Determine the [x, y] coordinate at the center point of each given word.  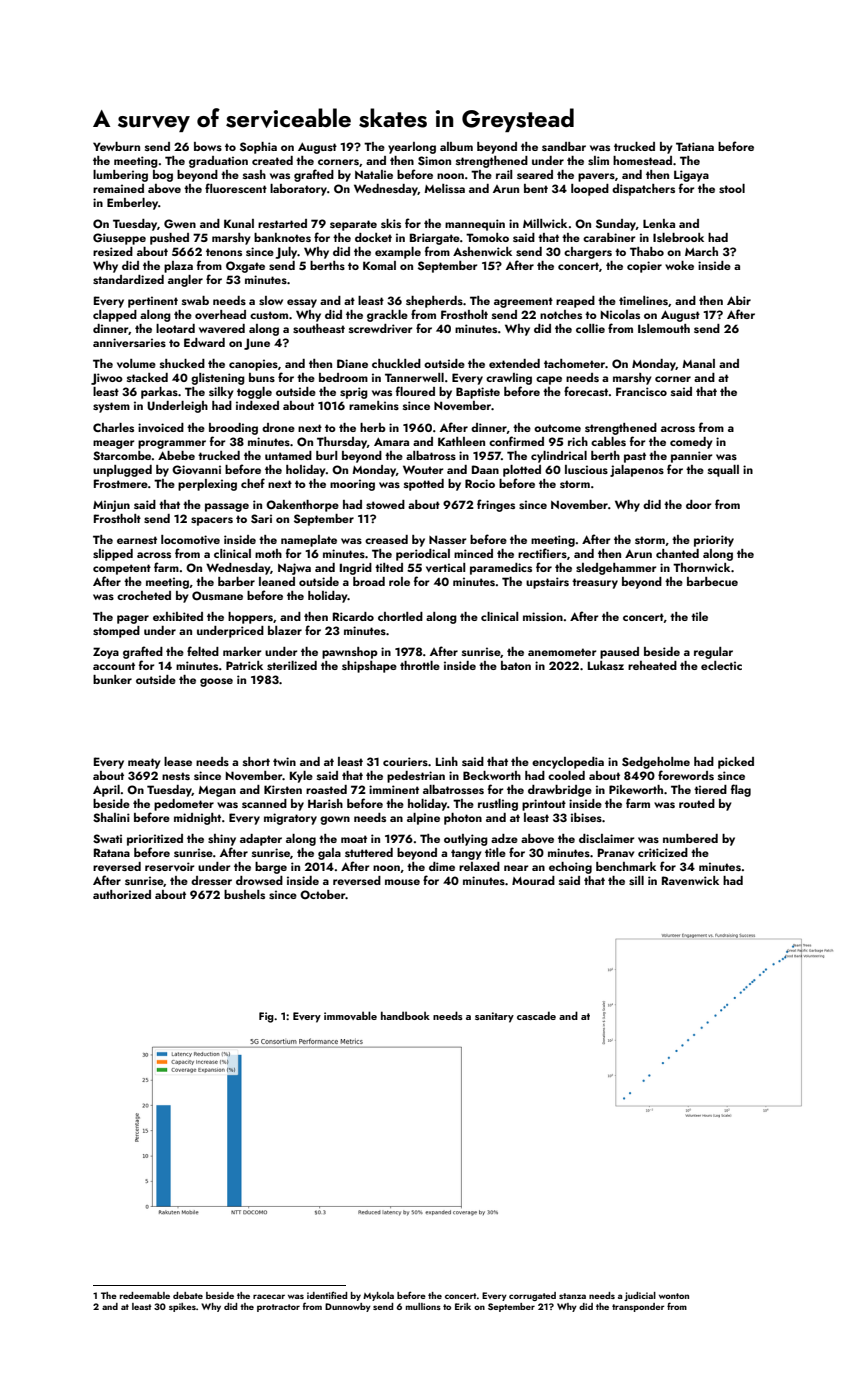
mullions [423, 1306]
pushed [169, 239]
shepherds [434, 302]
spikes [182, 1307]
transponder [638, 1307]
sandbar [564, 146]
